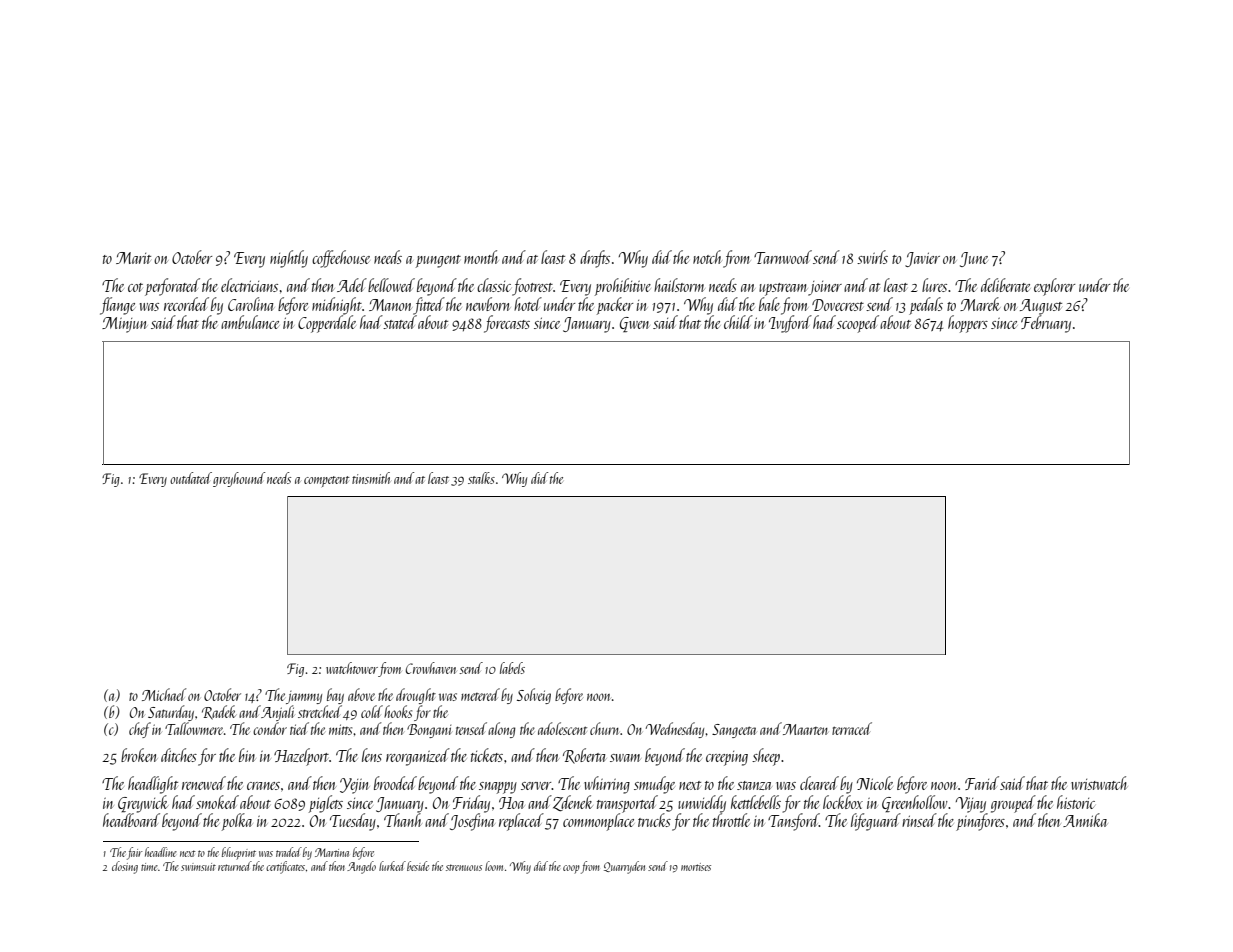 This screenshot has height=952, width=1233. What do you see at coordinates (607, 785) in the screenshot?
I see `whirring` at bounding box center [607, 785].
